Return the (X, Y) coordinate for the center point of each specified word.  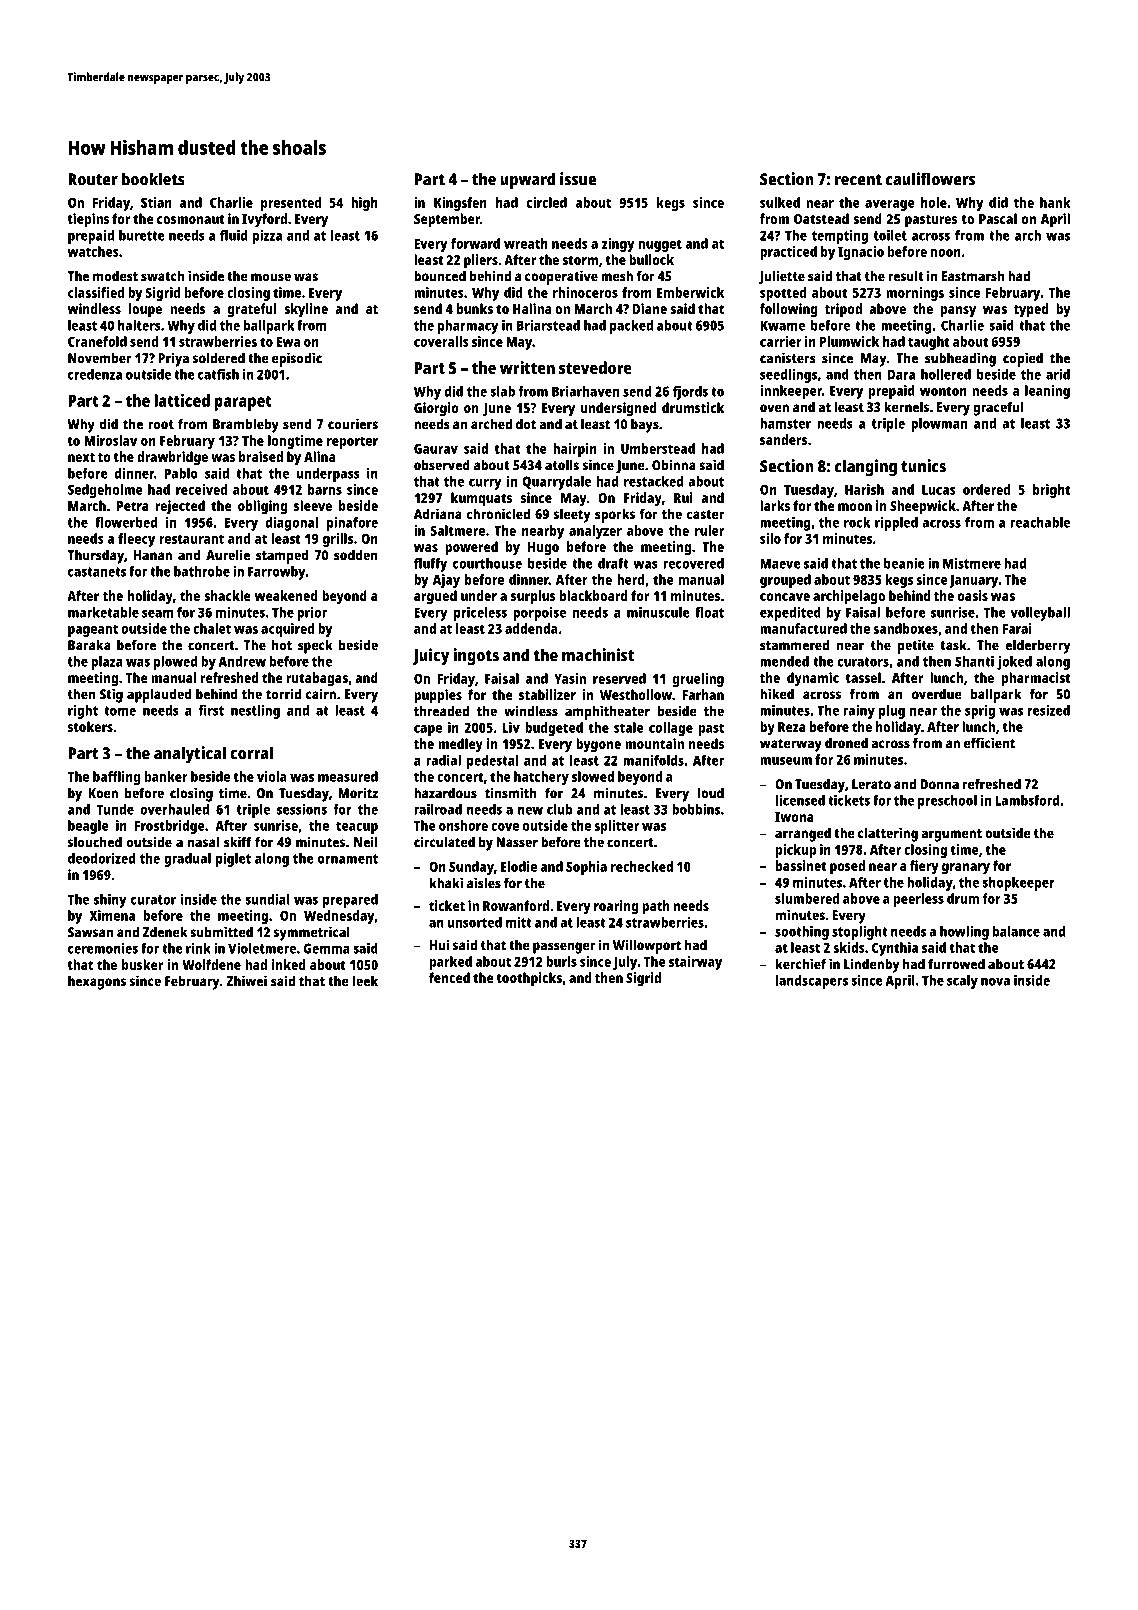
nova (995, 981)
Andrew (242, 661)
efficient (989, 743)
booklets (153, 179)
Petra (133, 506)
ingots (476, 656)
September (447, 220)
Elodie (519, 866)
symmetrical (312, 933)
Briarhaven (585, 391)
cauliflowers (930, 179)
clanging (866, 467)
